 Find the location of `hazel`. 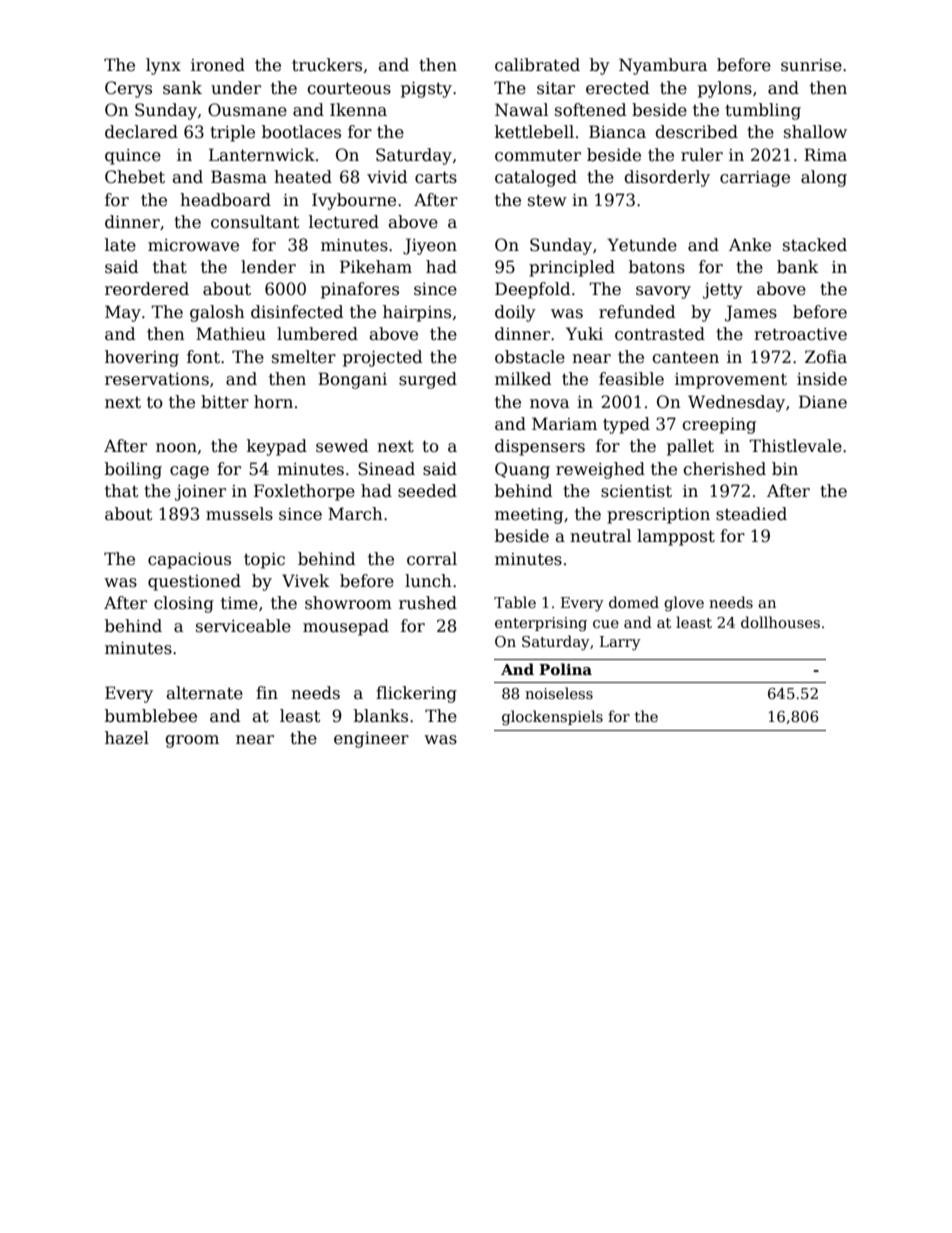

hazel is located at coordinates (127, 738).
